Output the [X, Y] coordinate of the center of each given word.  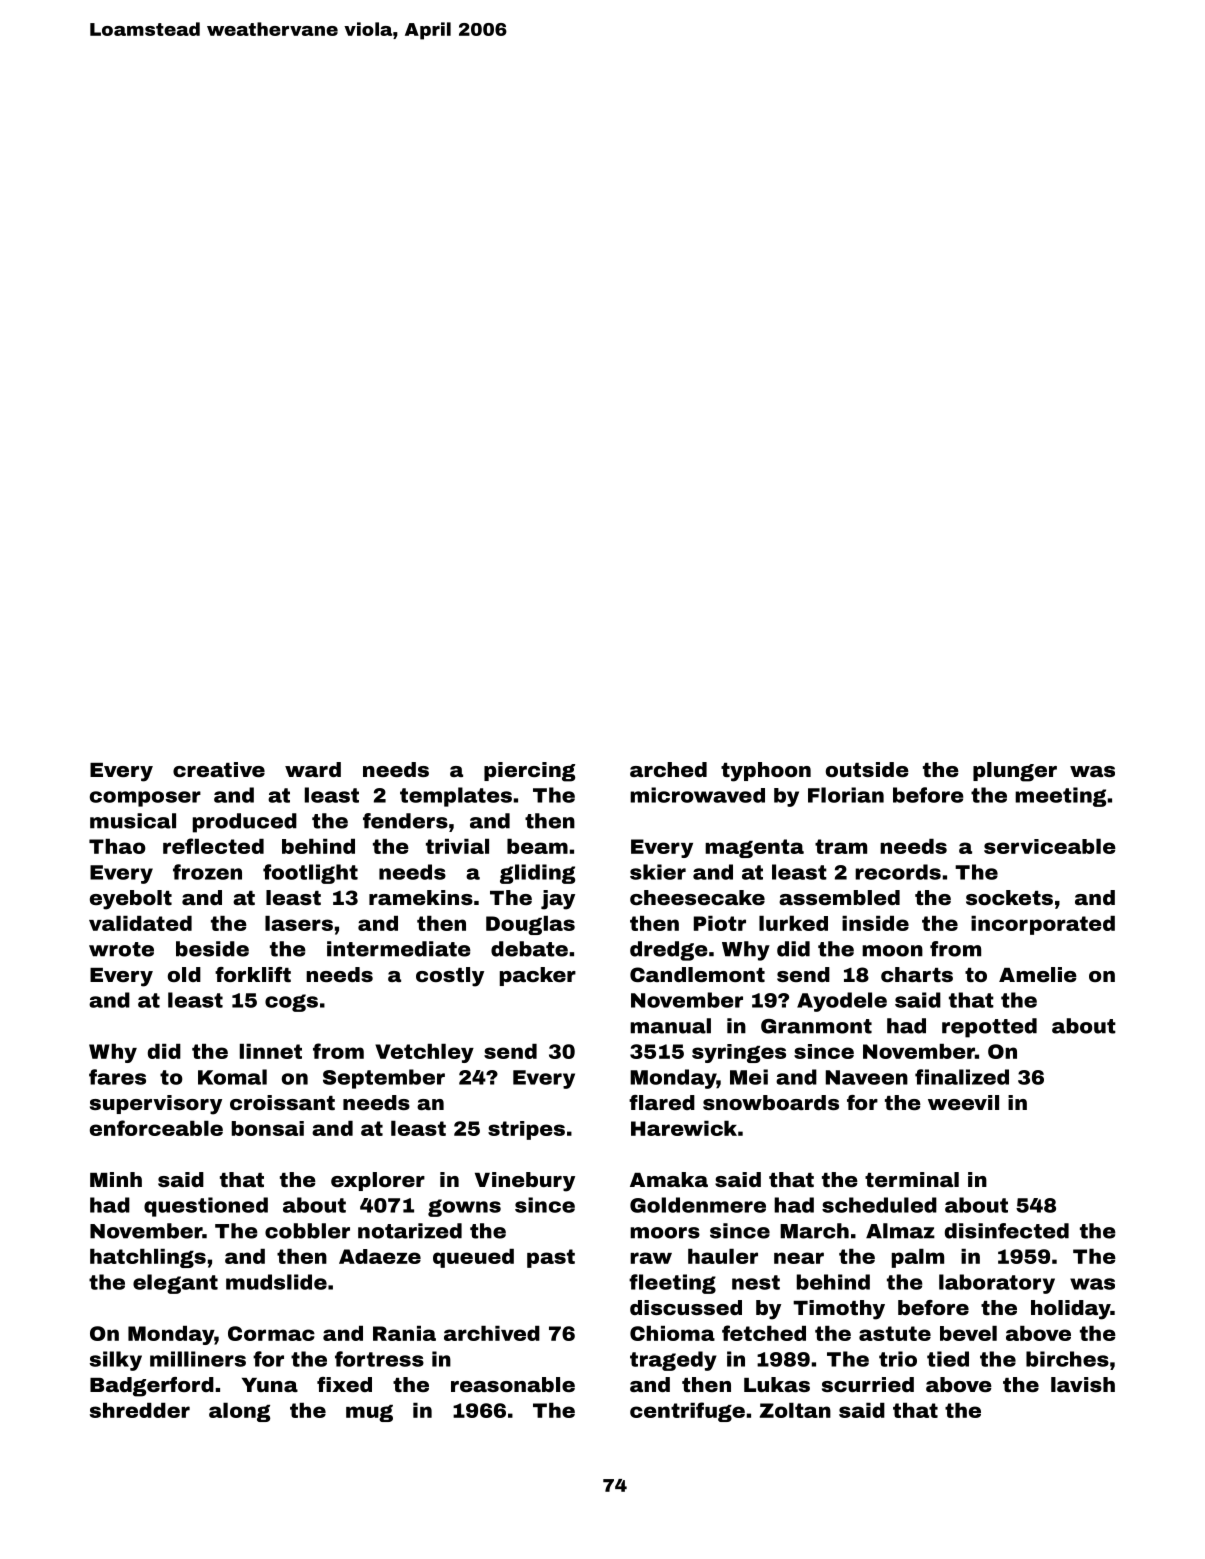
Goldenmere [698, 1205]
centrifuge [687, 1412]
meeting [1060, 797]
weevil [963, 1102]
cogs [291, 1003]
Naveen [867, 1077]
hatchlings [148, 1258]
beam [537, 846]
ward [313, 769]
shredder [140, 1410]
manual [670, 1026]
